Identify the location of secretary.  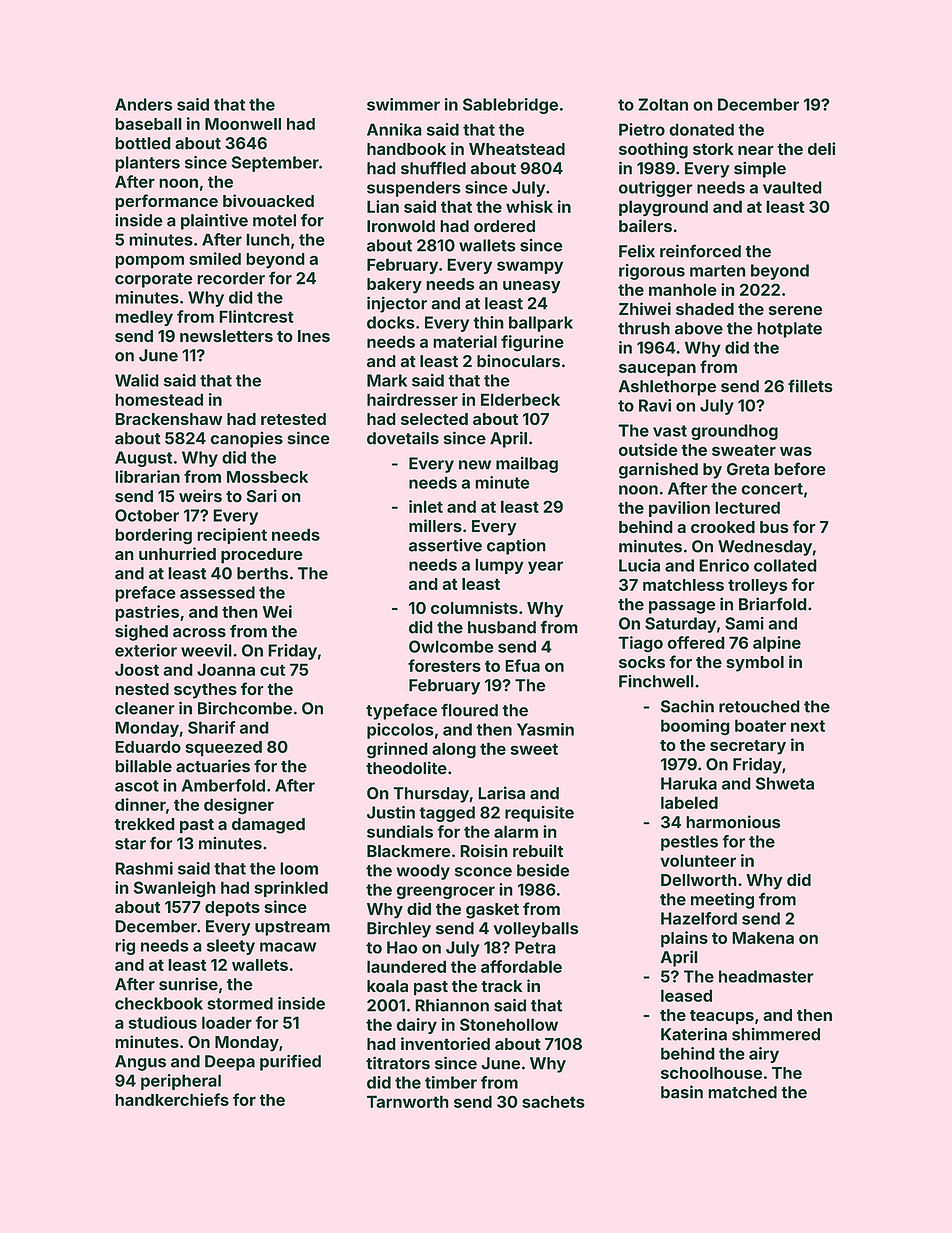
(748, 747).
